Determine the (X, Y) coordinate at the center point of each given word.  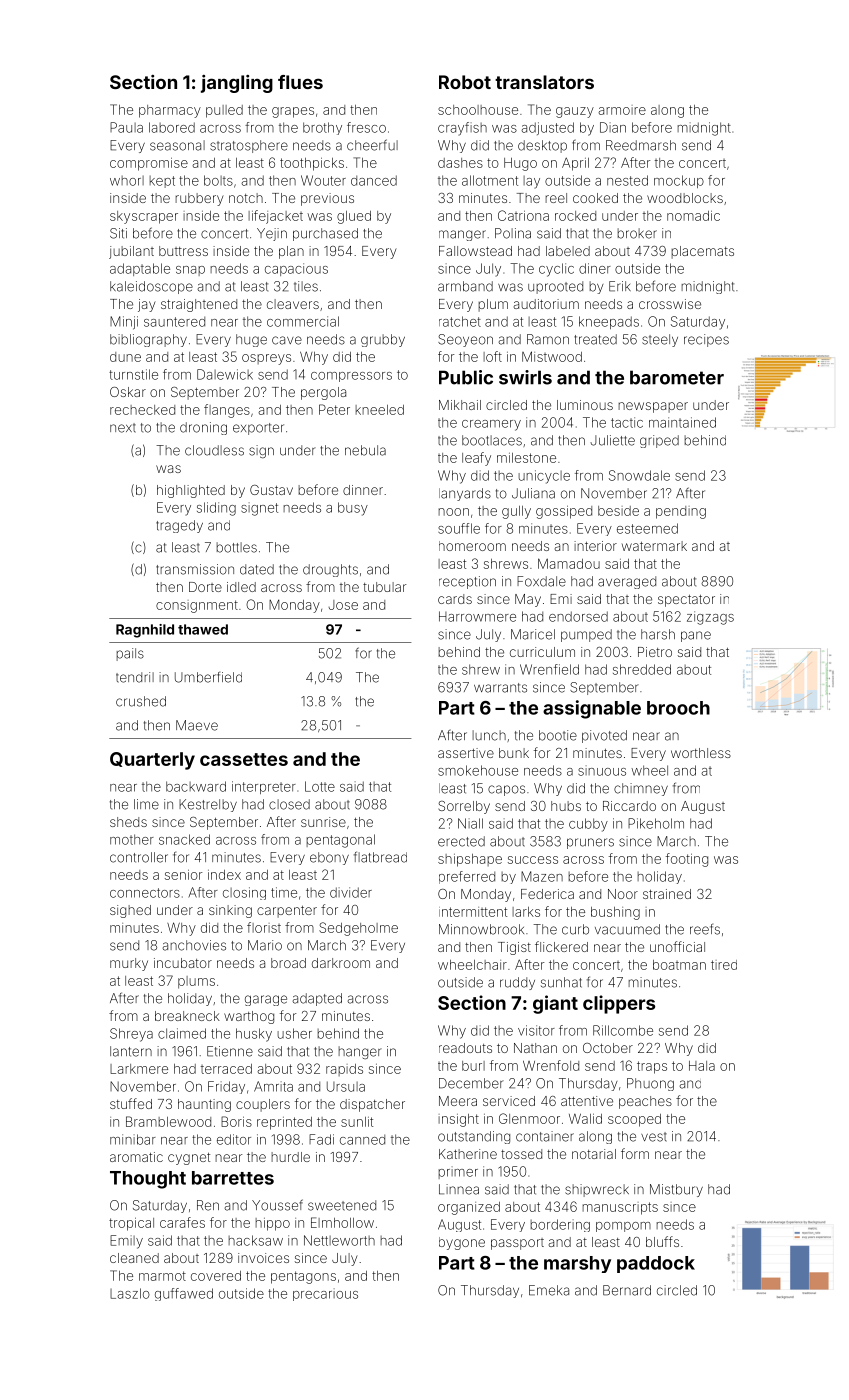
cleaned (134, 1258)
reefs (705, 929)
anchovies (194, 945)
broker (637, 233)
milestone (526, 458)
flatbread (380, 857)
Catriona (523, 215)
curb (575, 929)
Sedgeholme (358, 929)
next (123, 428)
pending (681, 512)
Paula (126, 127)
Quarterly (152, 761)
